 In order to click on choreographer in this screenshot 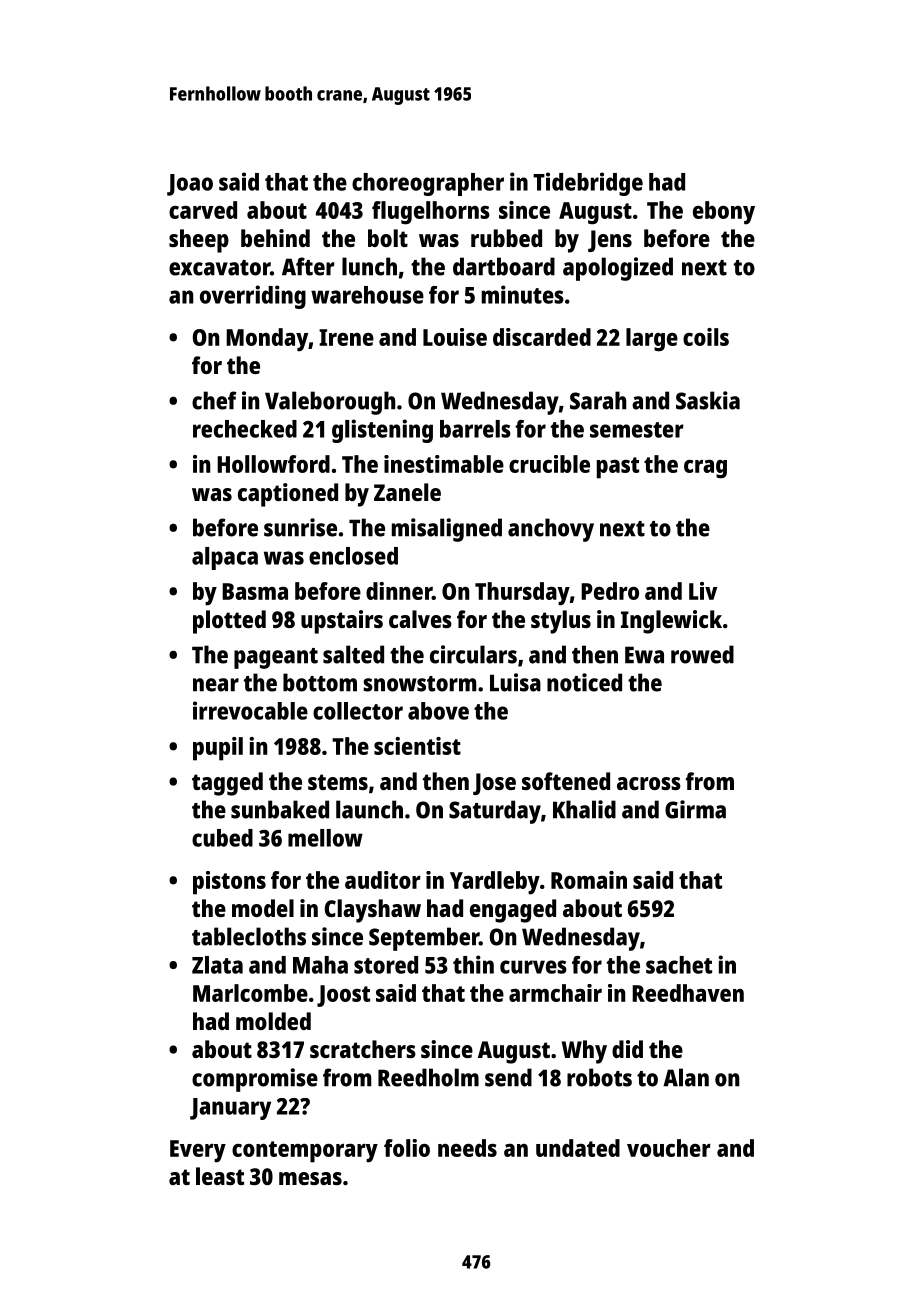, I will do `click(428, 184)`.
